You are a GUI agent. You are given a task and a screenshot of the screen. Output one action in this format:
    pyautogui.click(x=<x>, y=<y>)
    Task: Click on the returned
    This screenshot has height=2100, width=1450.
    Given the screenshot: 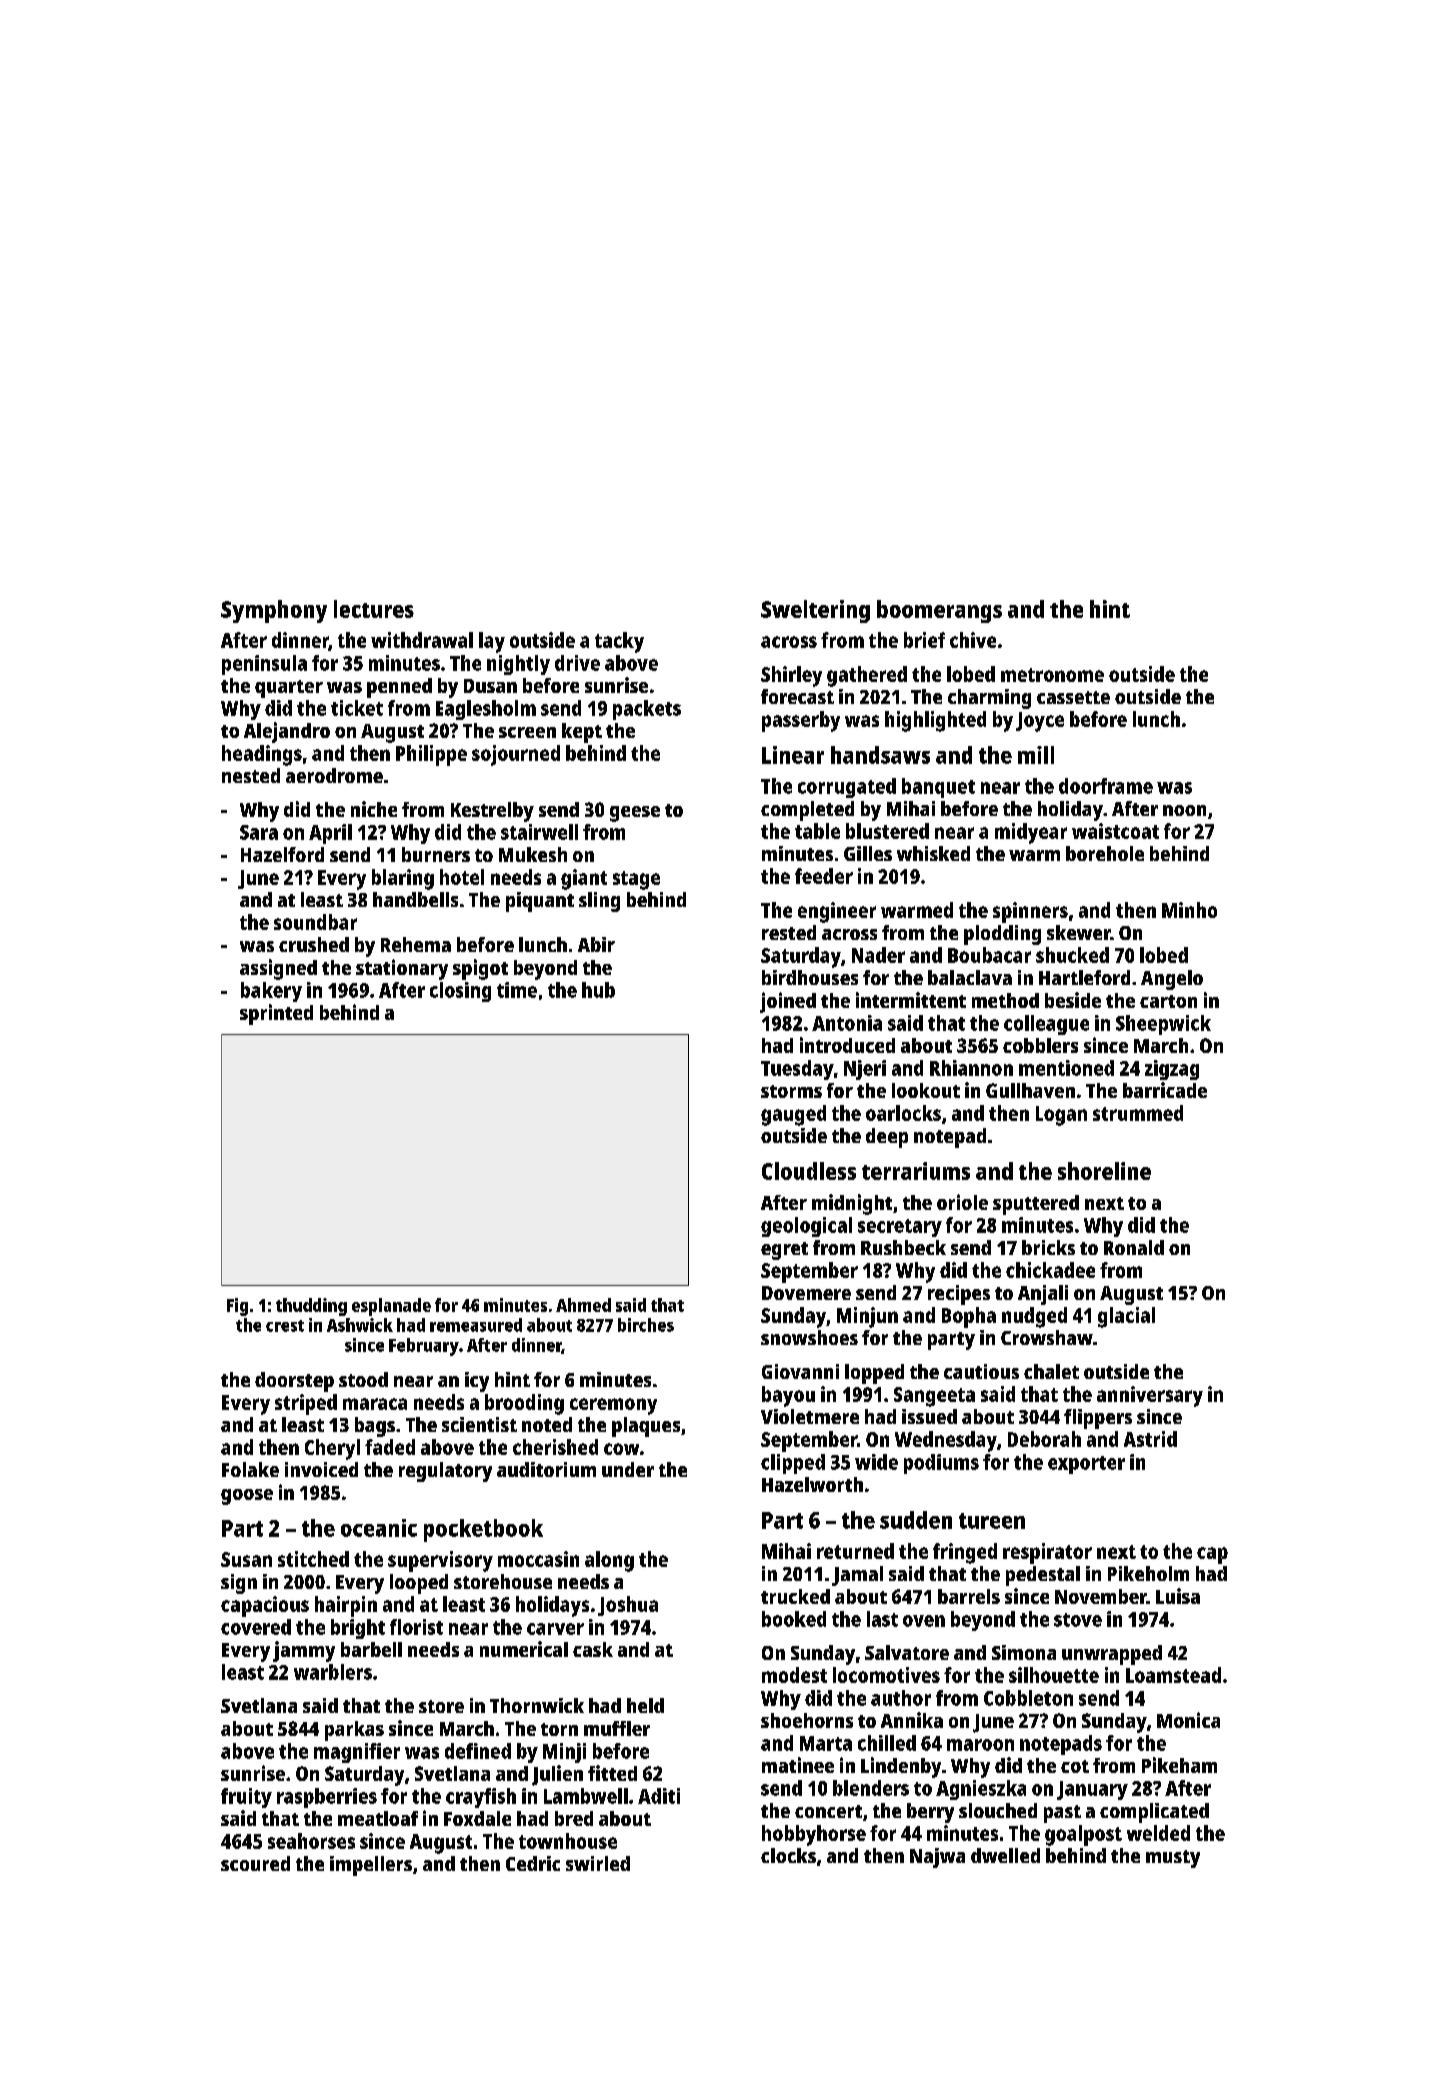 What is the action you would take?
    pyautogui.click(x=855, y=1551)
